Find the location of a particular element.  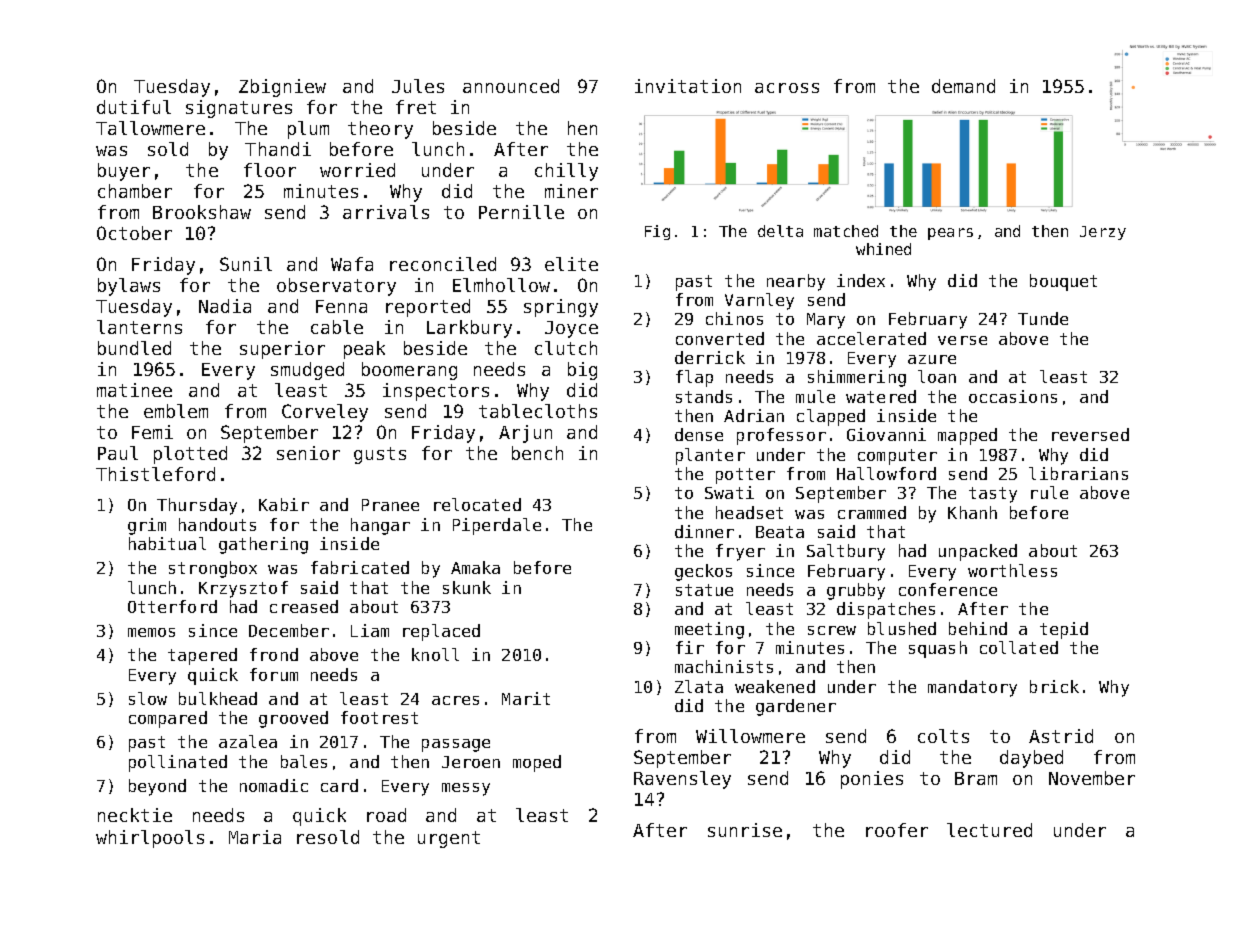

Pernille is located at coordinates (521, 212).
